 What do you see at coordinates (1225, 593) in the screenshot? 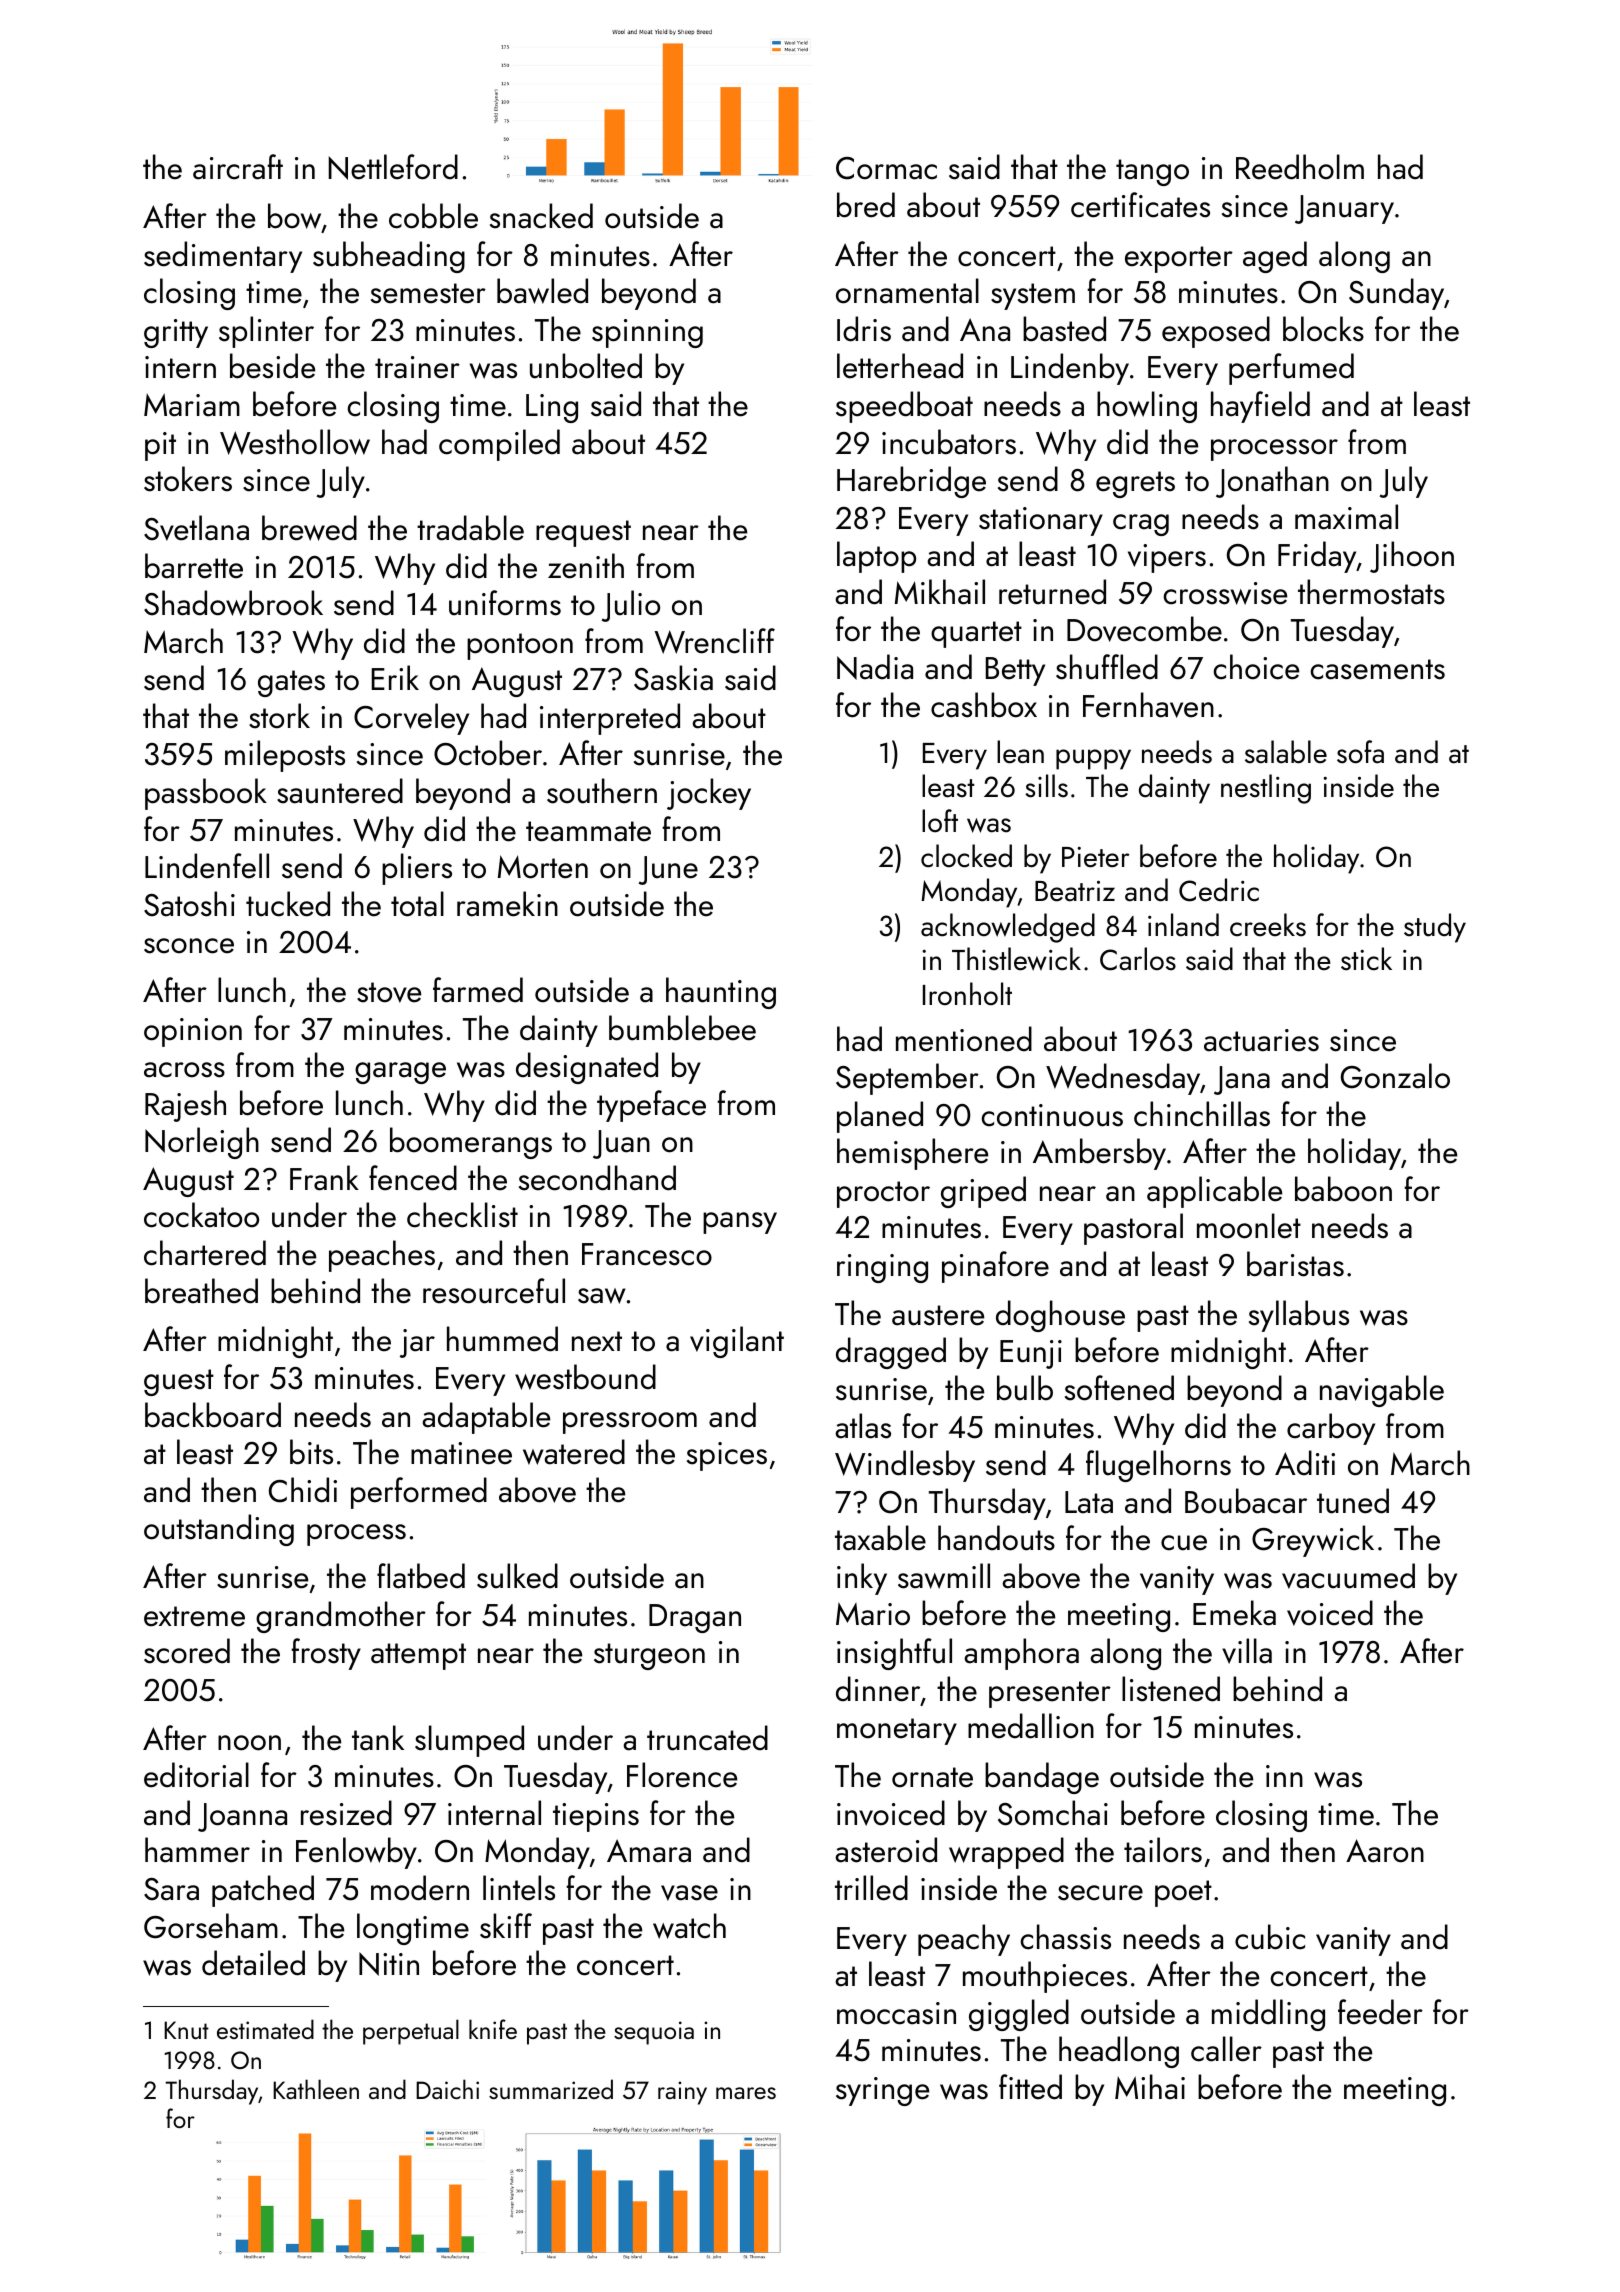
I see `crosswise` at bounding box center [1225, 593].
